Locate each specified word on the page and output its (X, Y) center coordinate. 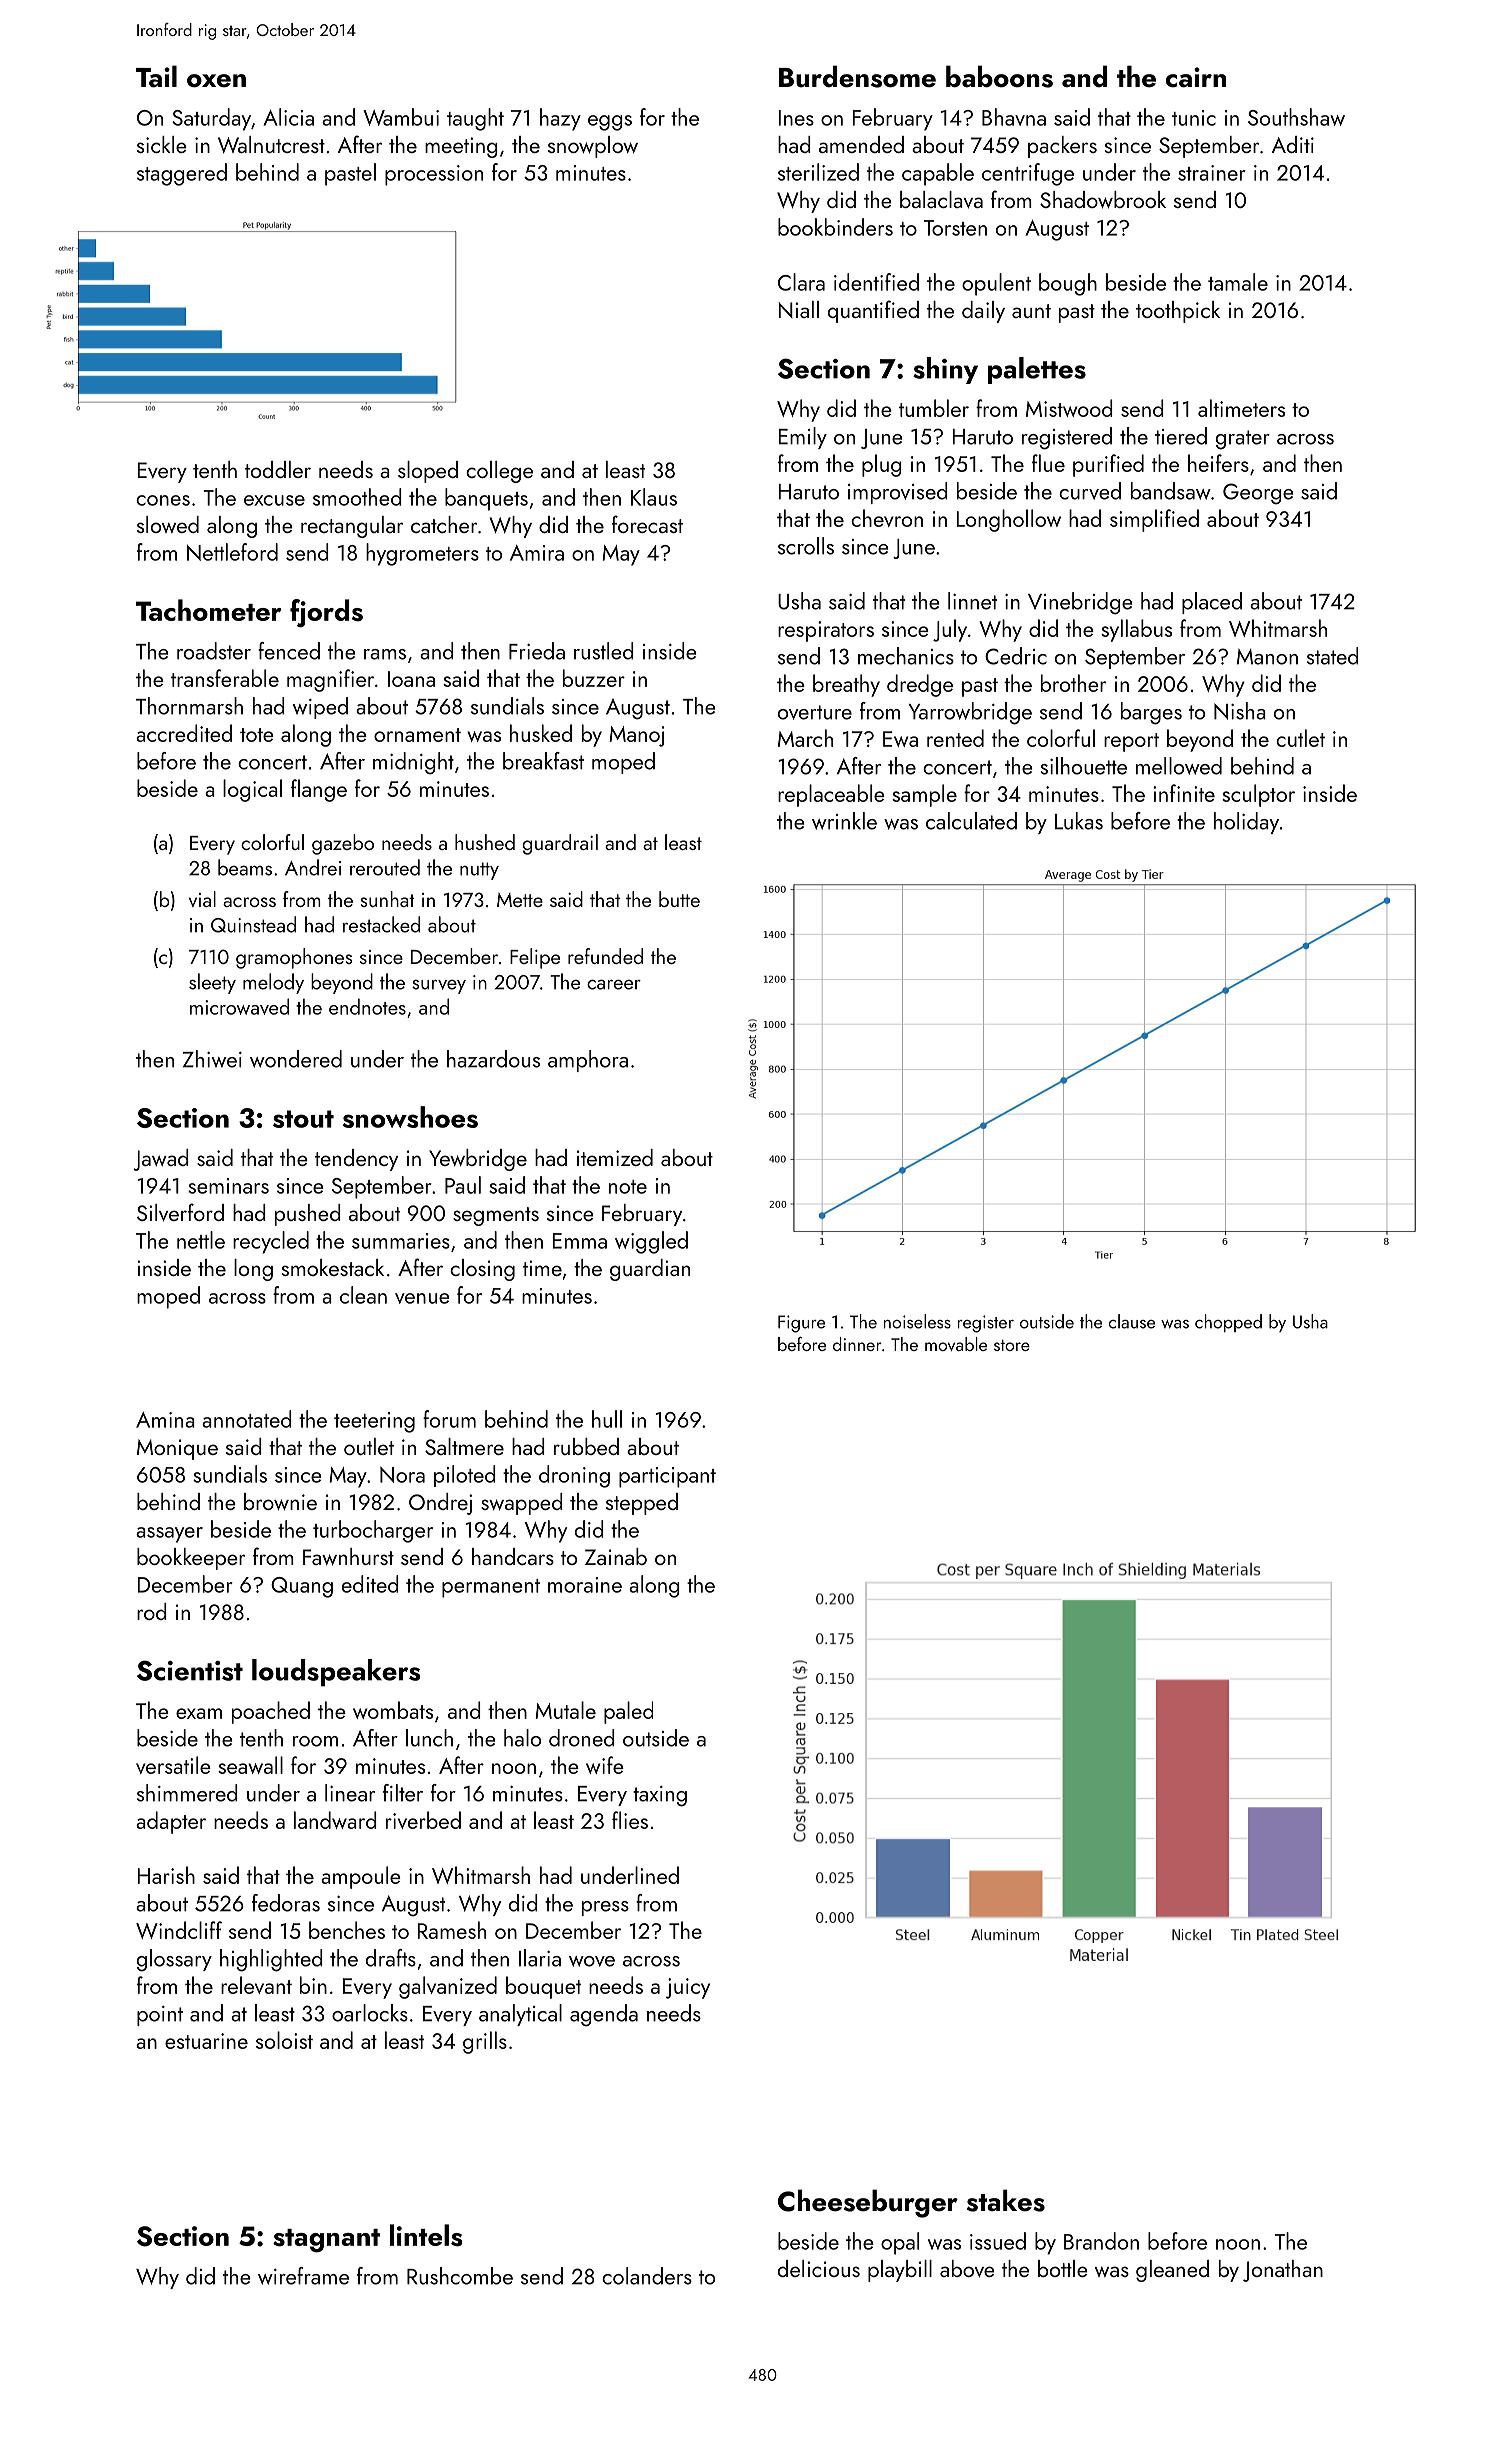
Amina (165, 1420)
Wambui (401, 117)
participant (667, 1477)
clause (1132, 1321)
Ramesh (452, 1930)
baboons (999, 76)
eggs (610, 123)
